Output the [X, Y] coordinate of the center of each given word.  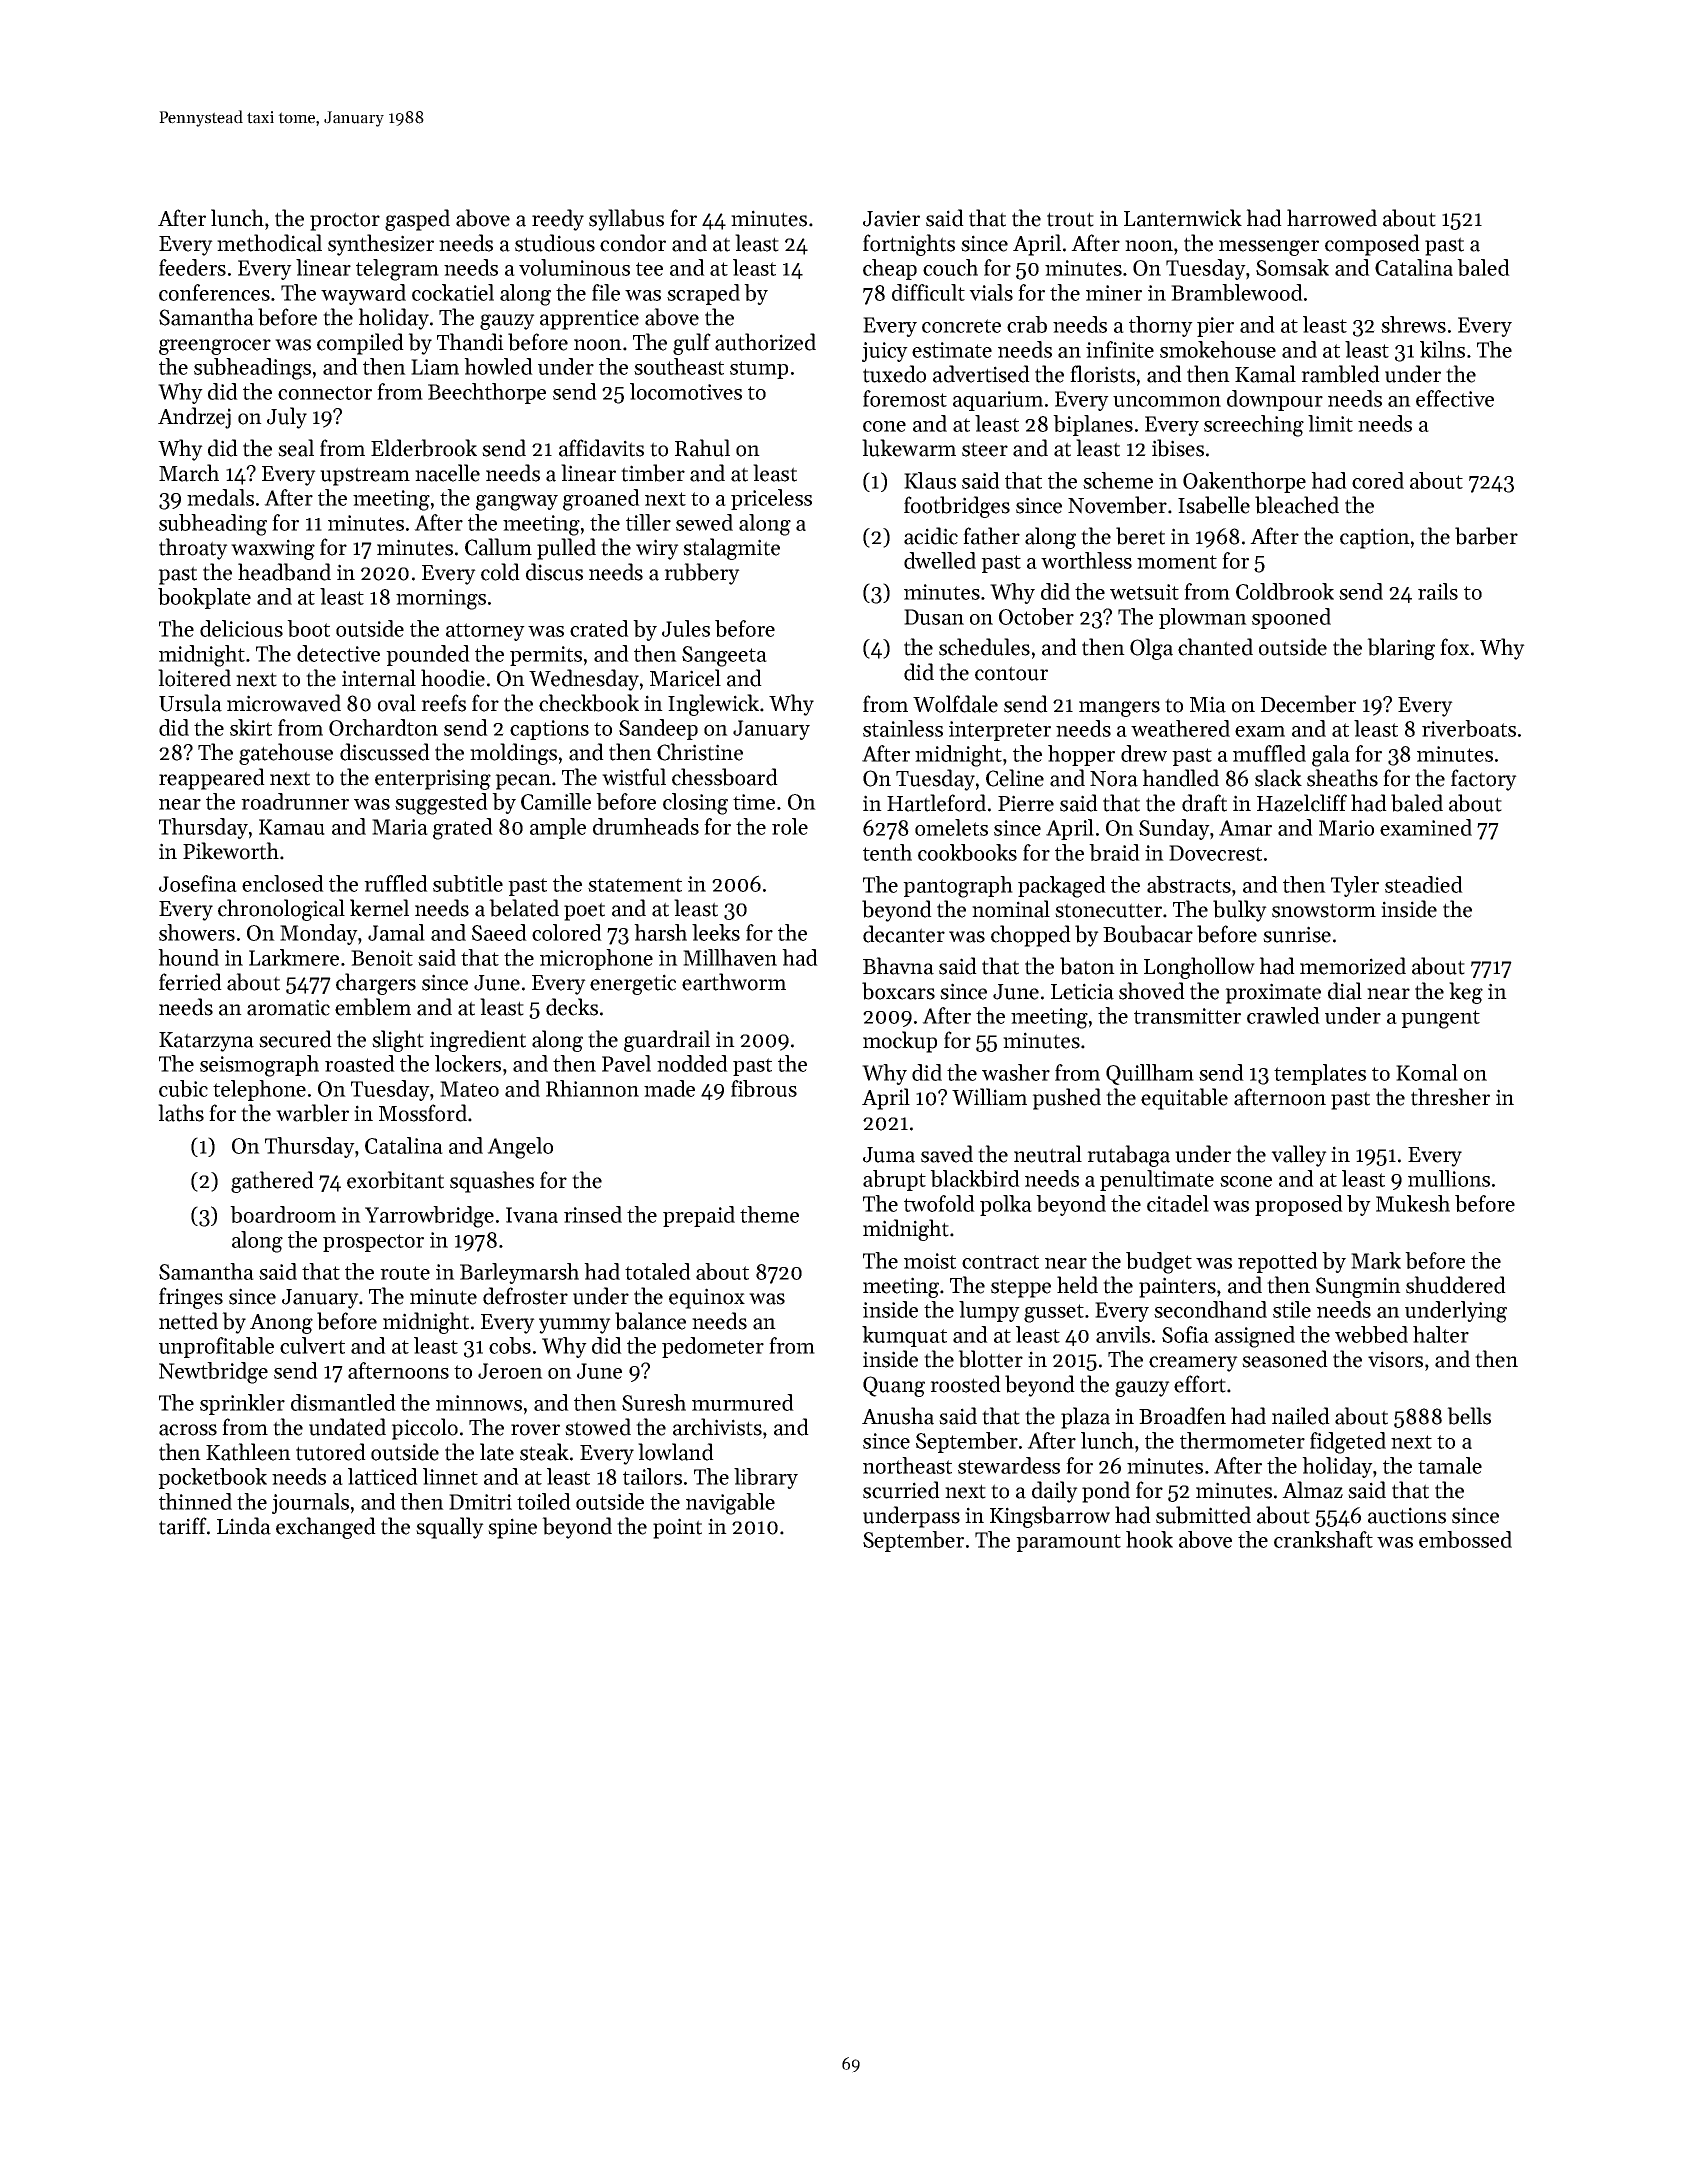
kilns [1442, 349]
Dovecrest [1215, 853]
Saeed [499, 932]
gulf [692, 344]
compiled [360, 344]
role [790, 826]
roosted [965, 1384]
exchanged [326, 1528]
